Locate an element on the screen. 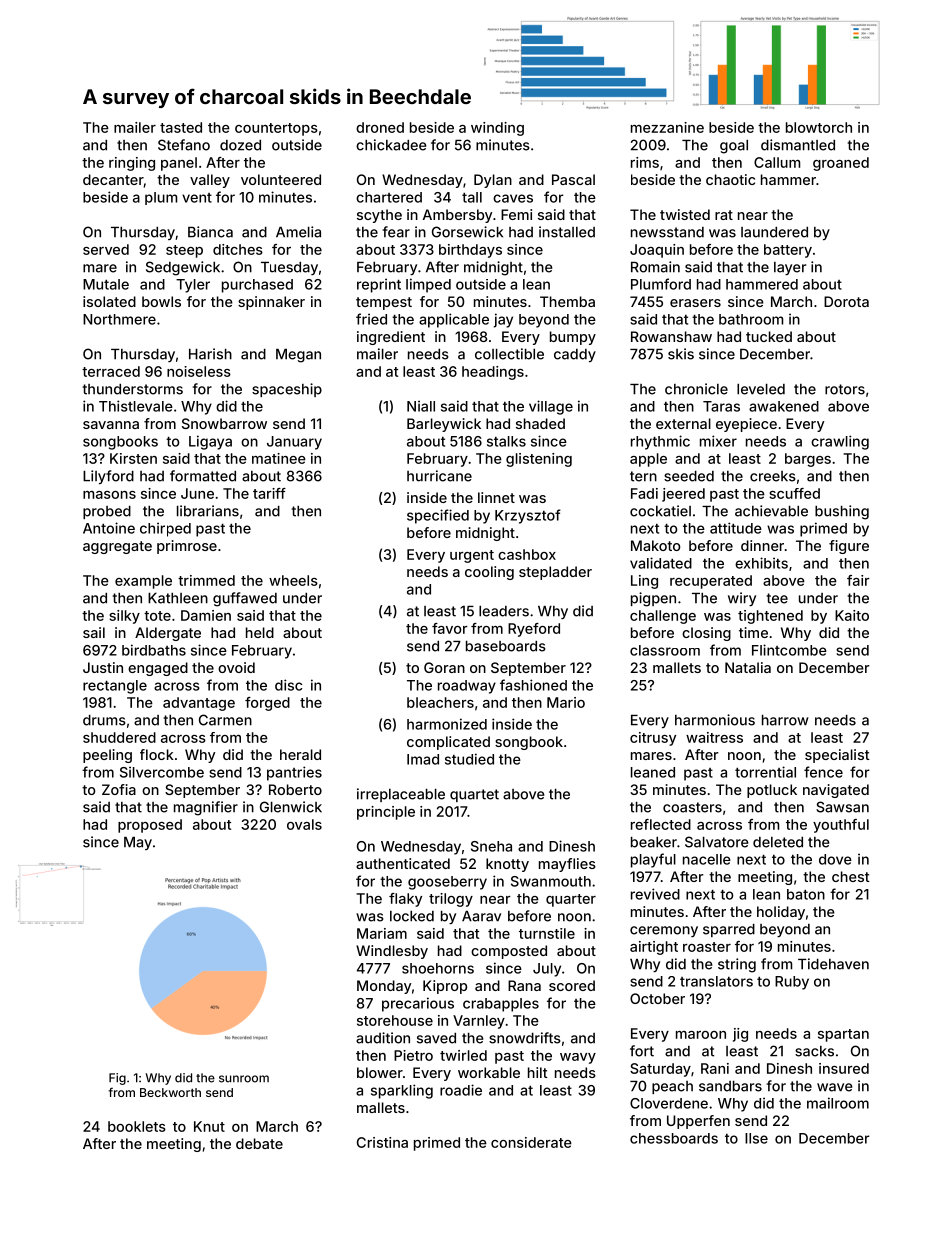  blowtorch is located at coordinates (819, 127).
